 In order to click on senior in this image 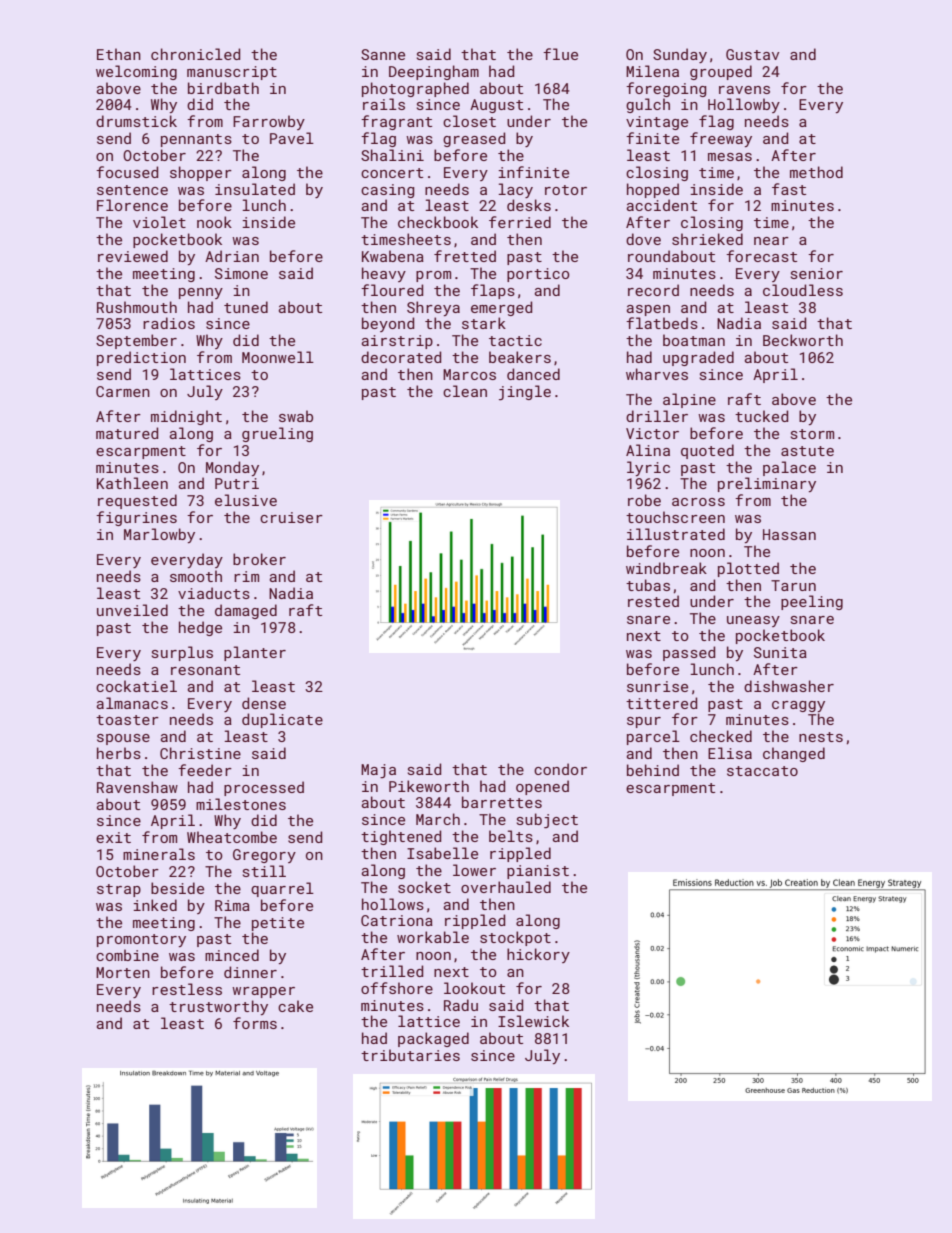, I will do `click(817, 273)`.
